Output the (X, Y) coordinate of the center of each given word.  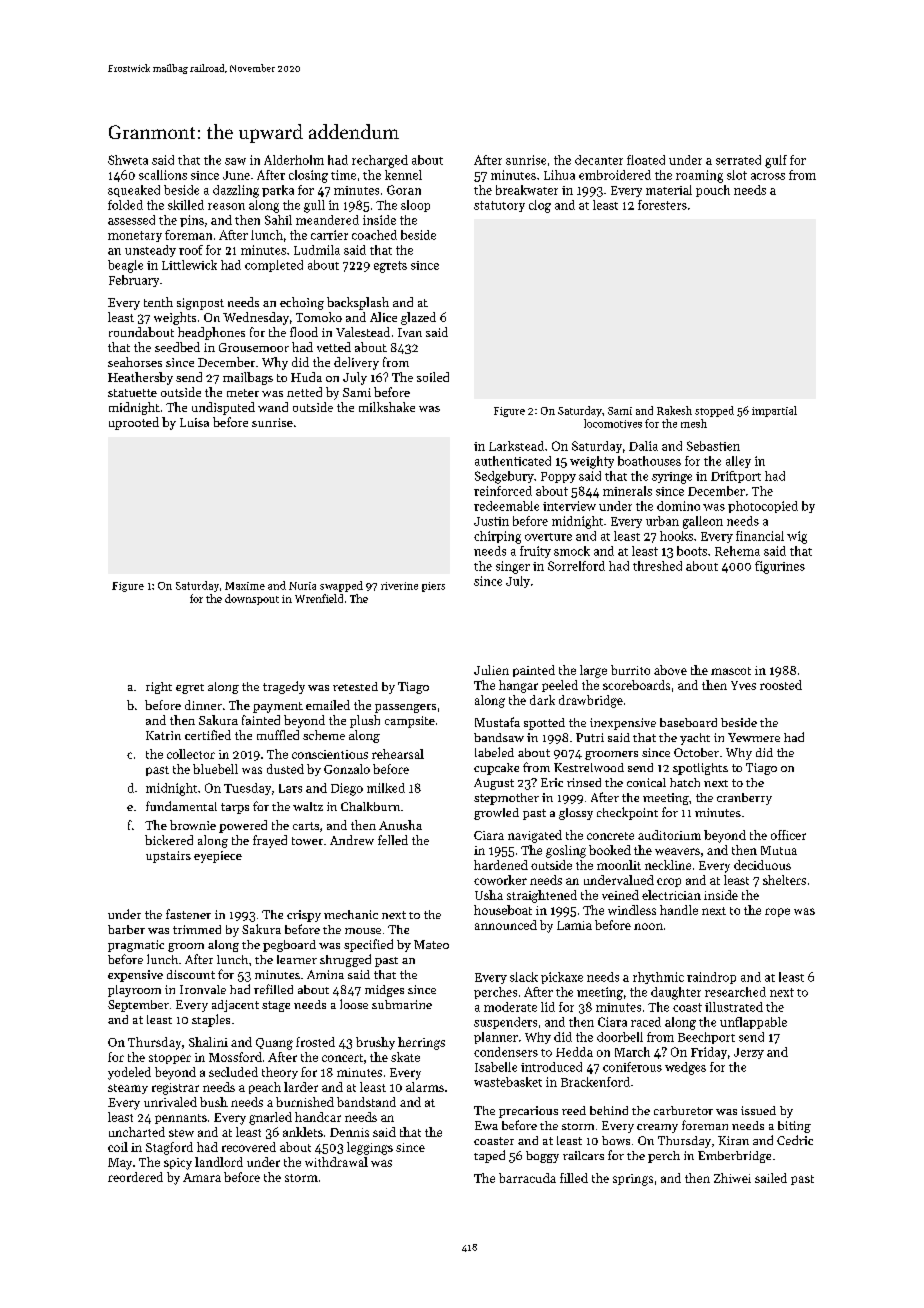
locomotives (613, 423)
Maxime (245, 586)
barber (126, 929)
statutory (499, 206)
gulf (776, 161)
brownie (193, 825)
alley (738, 462)
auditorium (669, 835)
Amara (202, 1177)
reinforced (503, 491)
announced (506, 925)
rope (777, 912)
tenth (158, 302)
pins (192, 221)
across (768, 176)
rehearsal (398, 754)
